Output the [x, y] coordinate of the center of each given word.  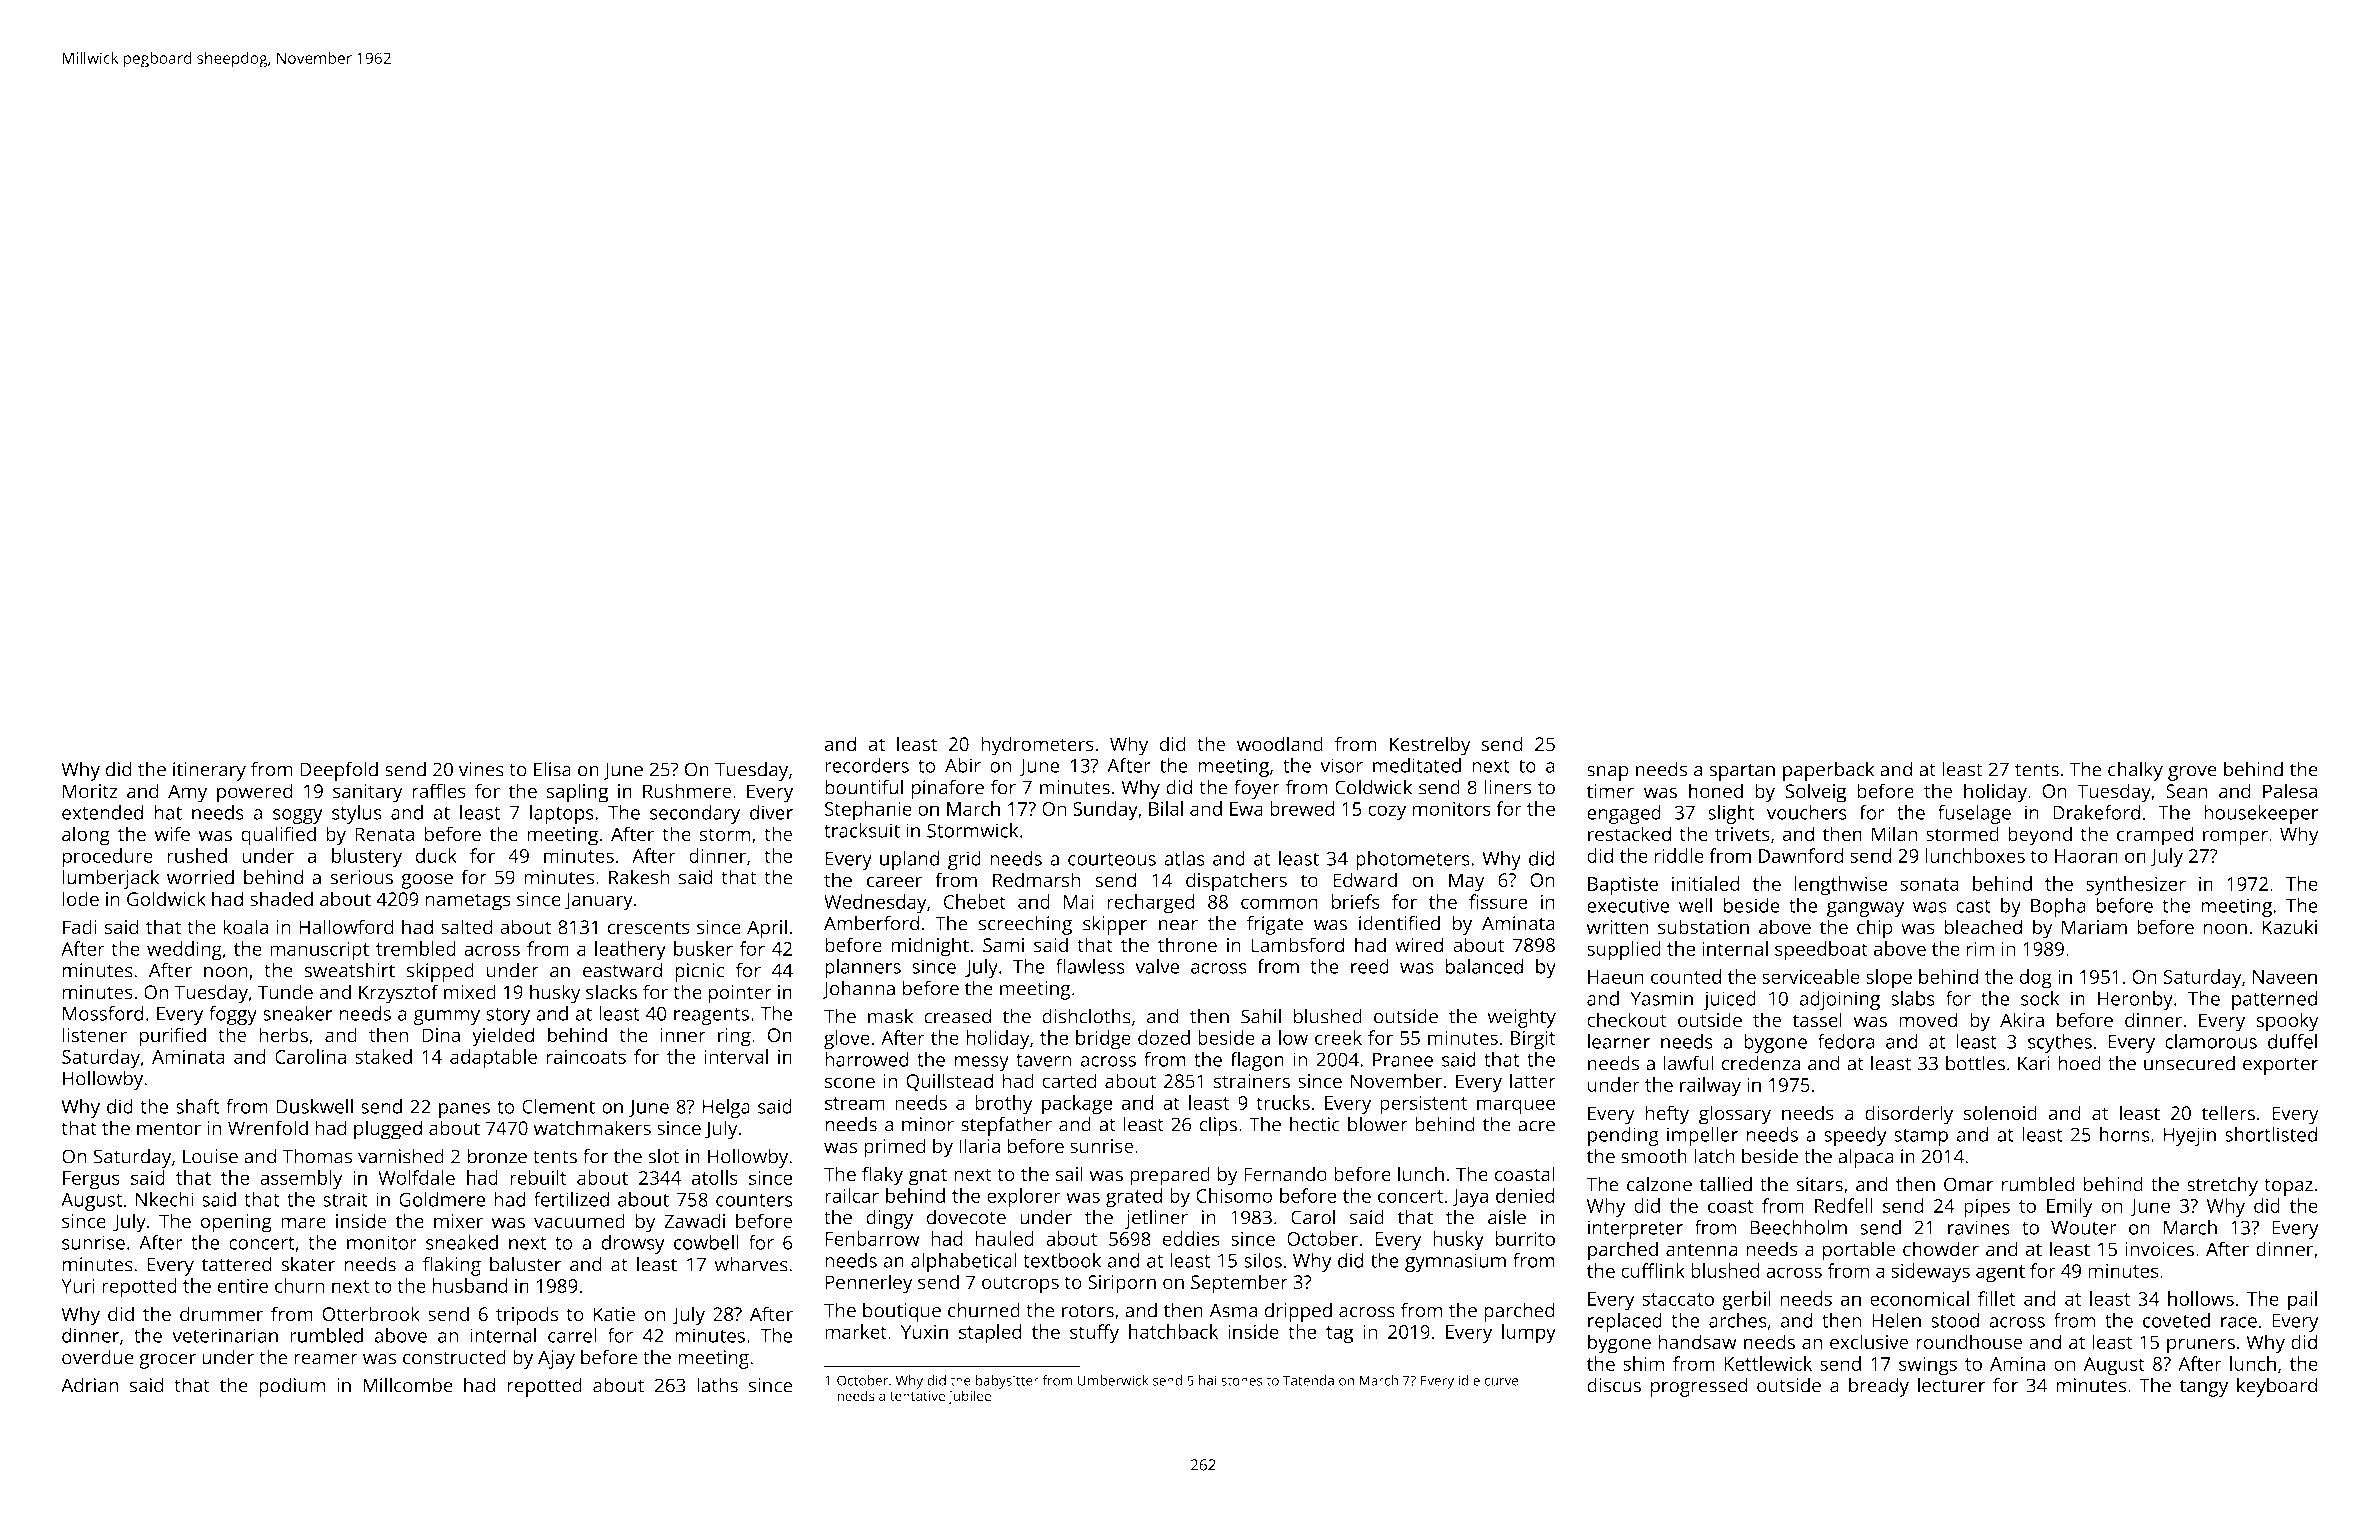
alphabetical [964, 1262]
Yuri [78, 1286]
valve [1157, 966]
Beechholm [1798, 1227]
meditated [1417, 765]
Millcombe [408, 1385]
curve [1501, 1382]
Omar [1968, 1184]
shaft [197, 1106]
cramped [2155, 836]
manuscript [319, 951]
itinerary [209, 771]
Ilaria [979, 1146]
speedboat [1821, 951]
